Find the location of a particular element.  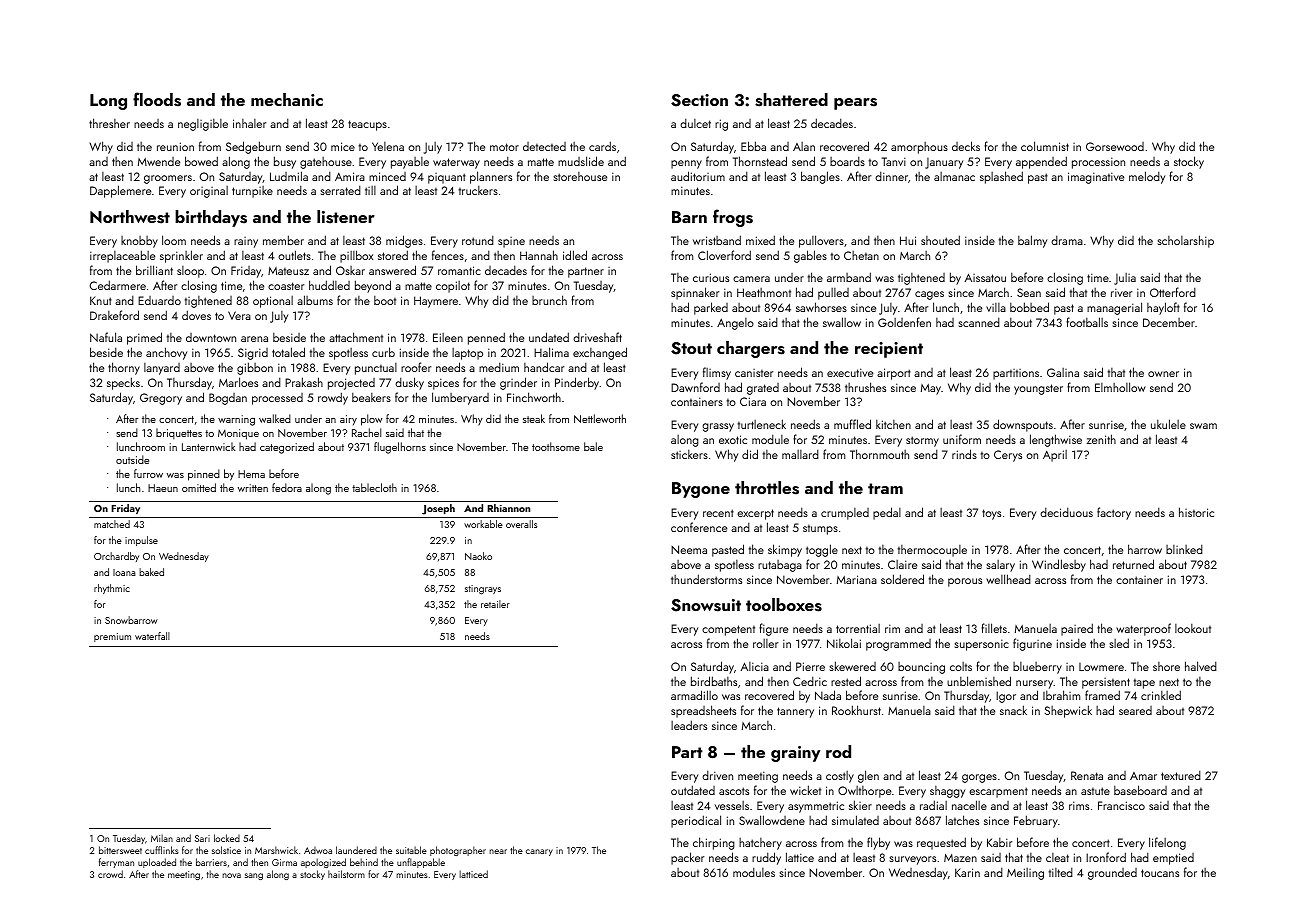

Section is located at coordinates (699, 100).
